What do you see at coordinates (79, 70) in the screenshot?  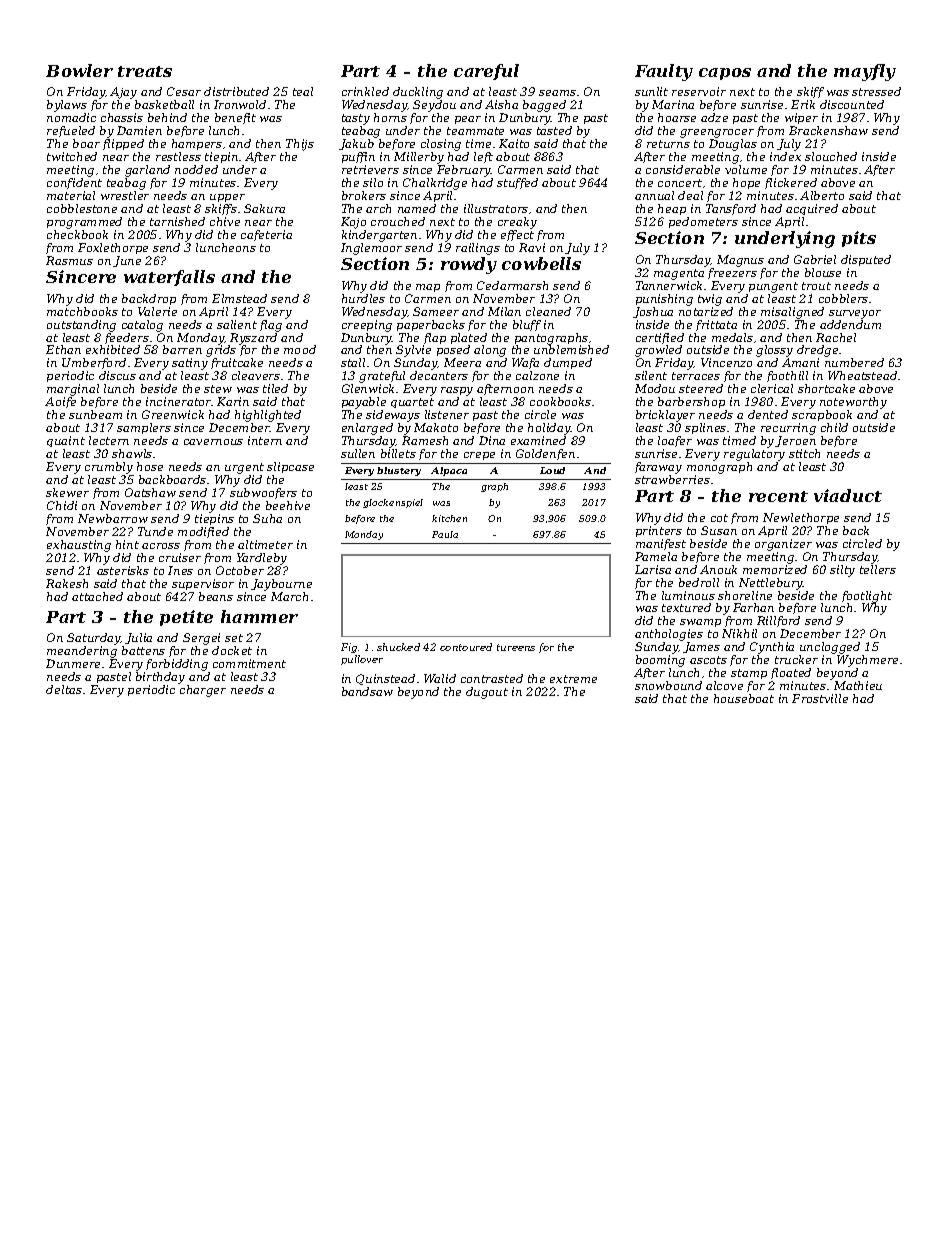 I see `Bowler` at bounding box center [79, 70].
